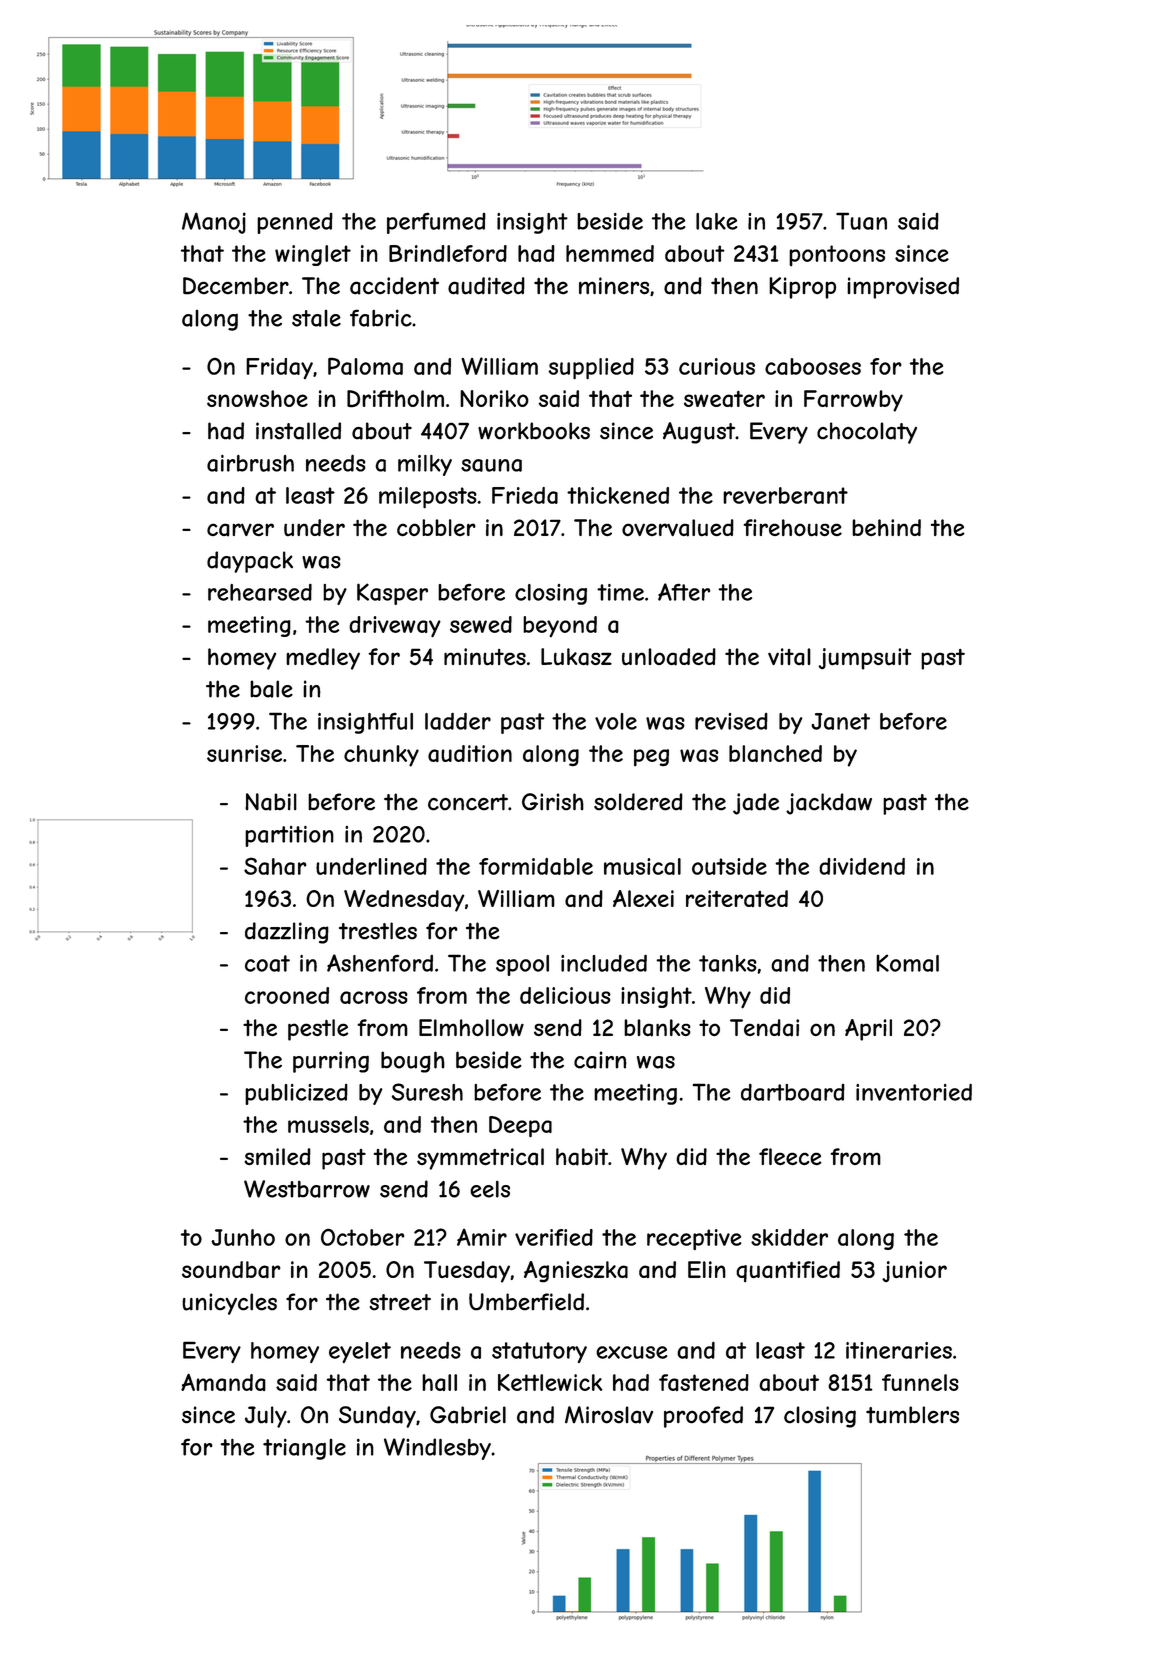  What do you see at coordinates (381, 756) in the screenshot?
I see `chunky` at bounding box center [381, 756].
